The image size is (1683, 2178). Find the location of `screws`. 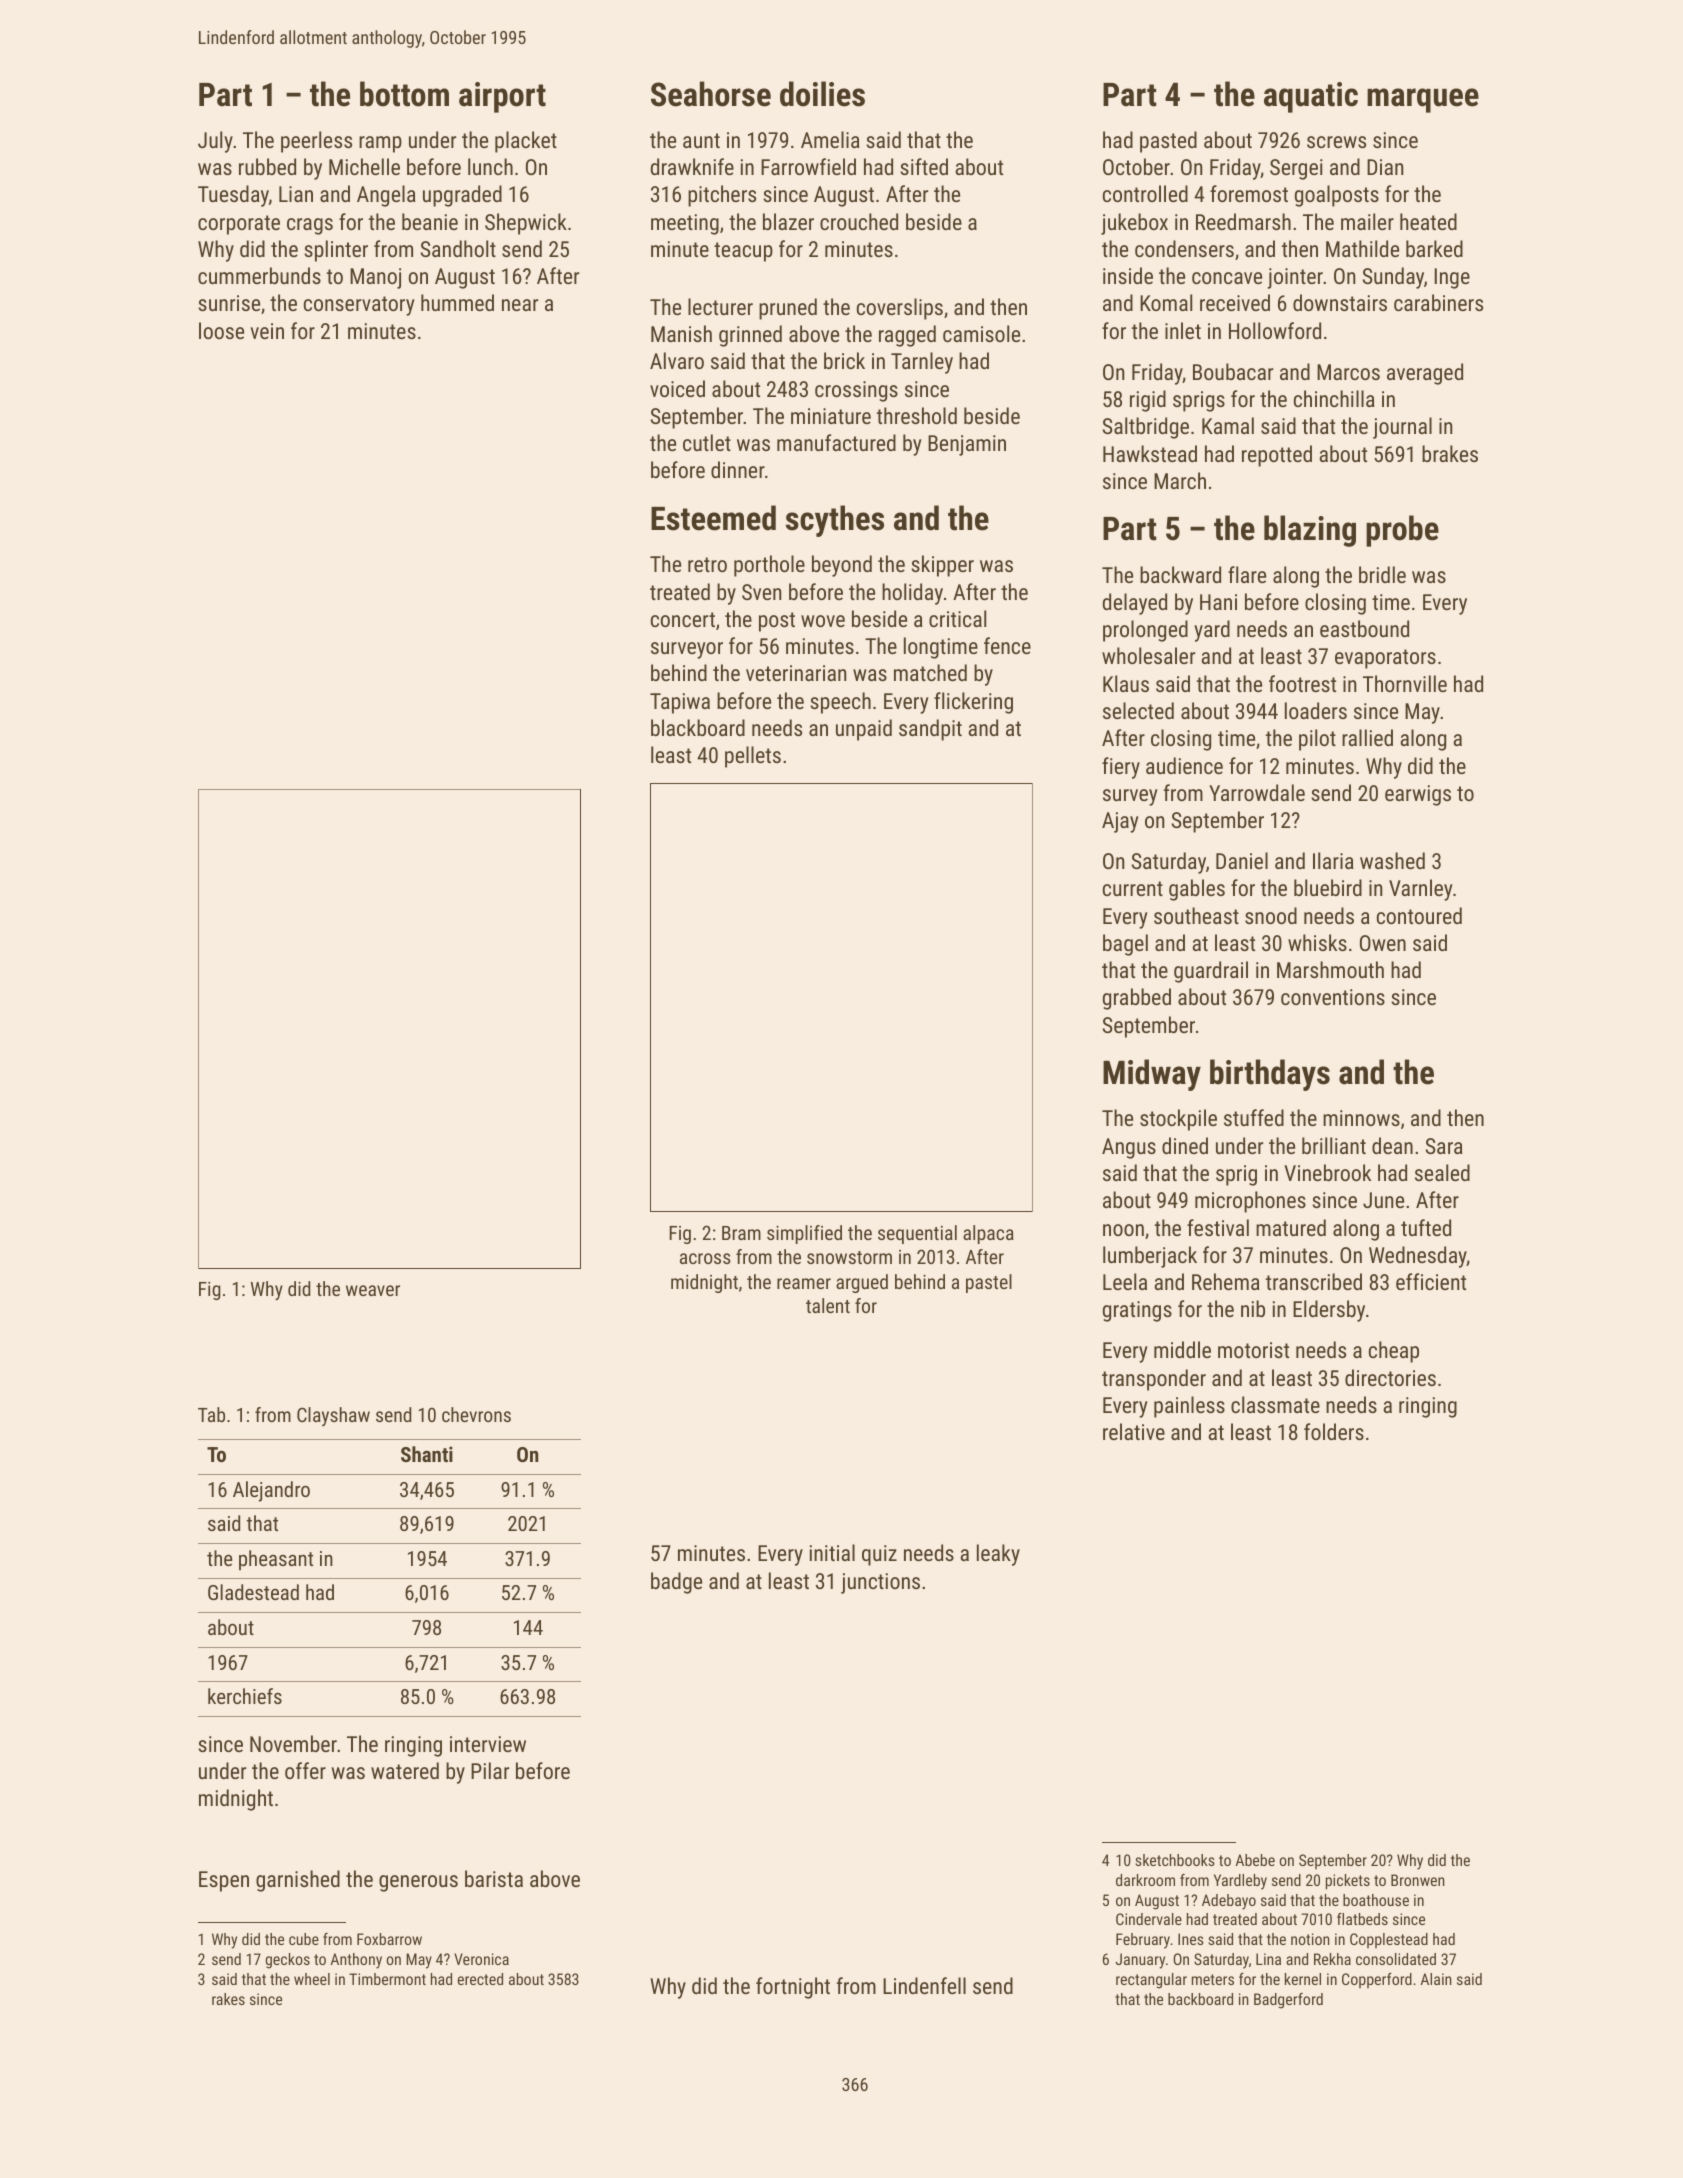

screws is located at coordinates (1336, 142).
